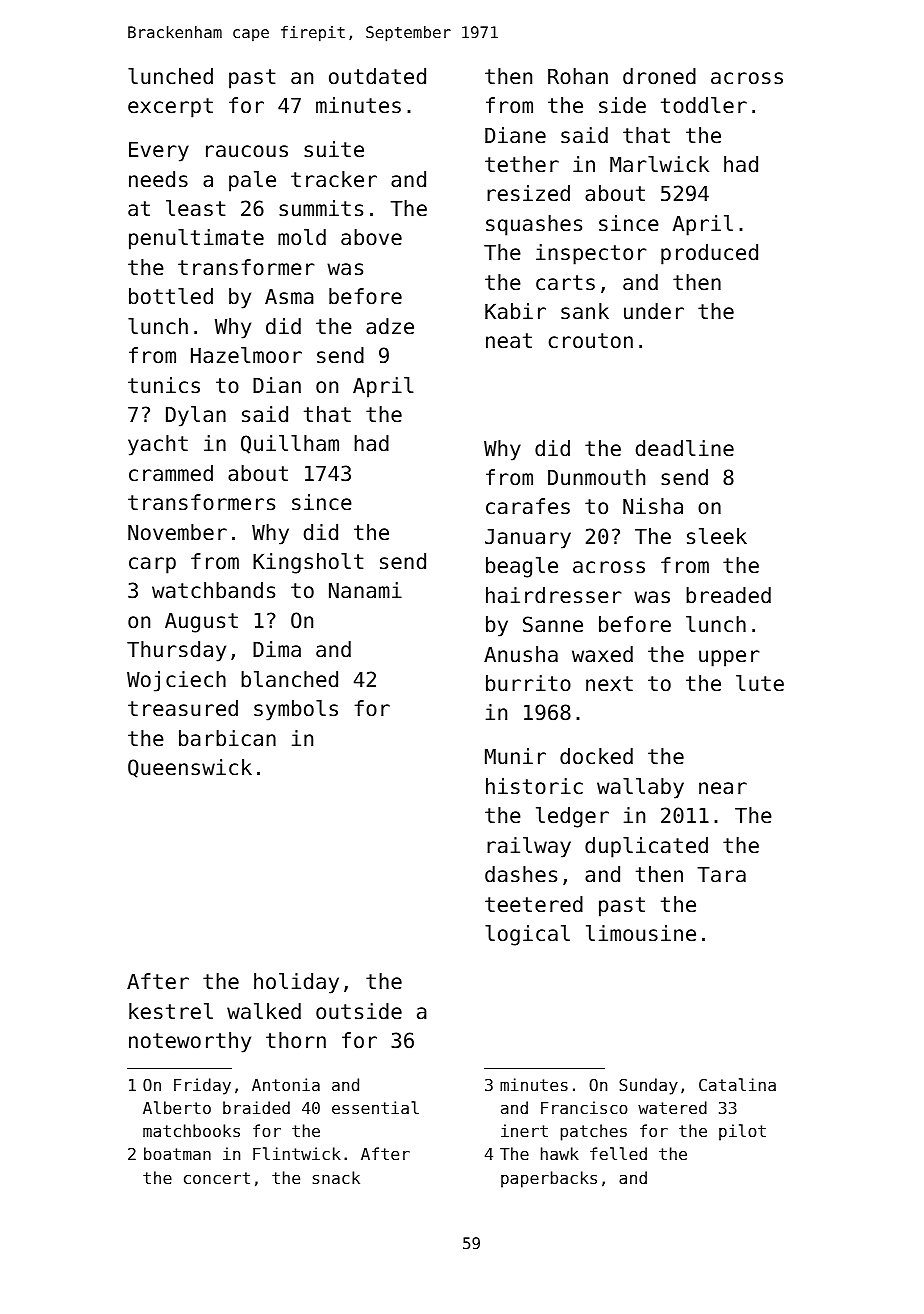 This screenshot has width=924, height=1314. What do you see at coordinates (534, 225) in the screenshot?
I see `squashes` at bounding box center [534, 225].
